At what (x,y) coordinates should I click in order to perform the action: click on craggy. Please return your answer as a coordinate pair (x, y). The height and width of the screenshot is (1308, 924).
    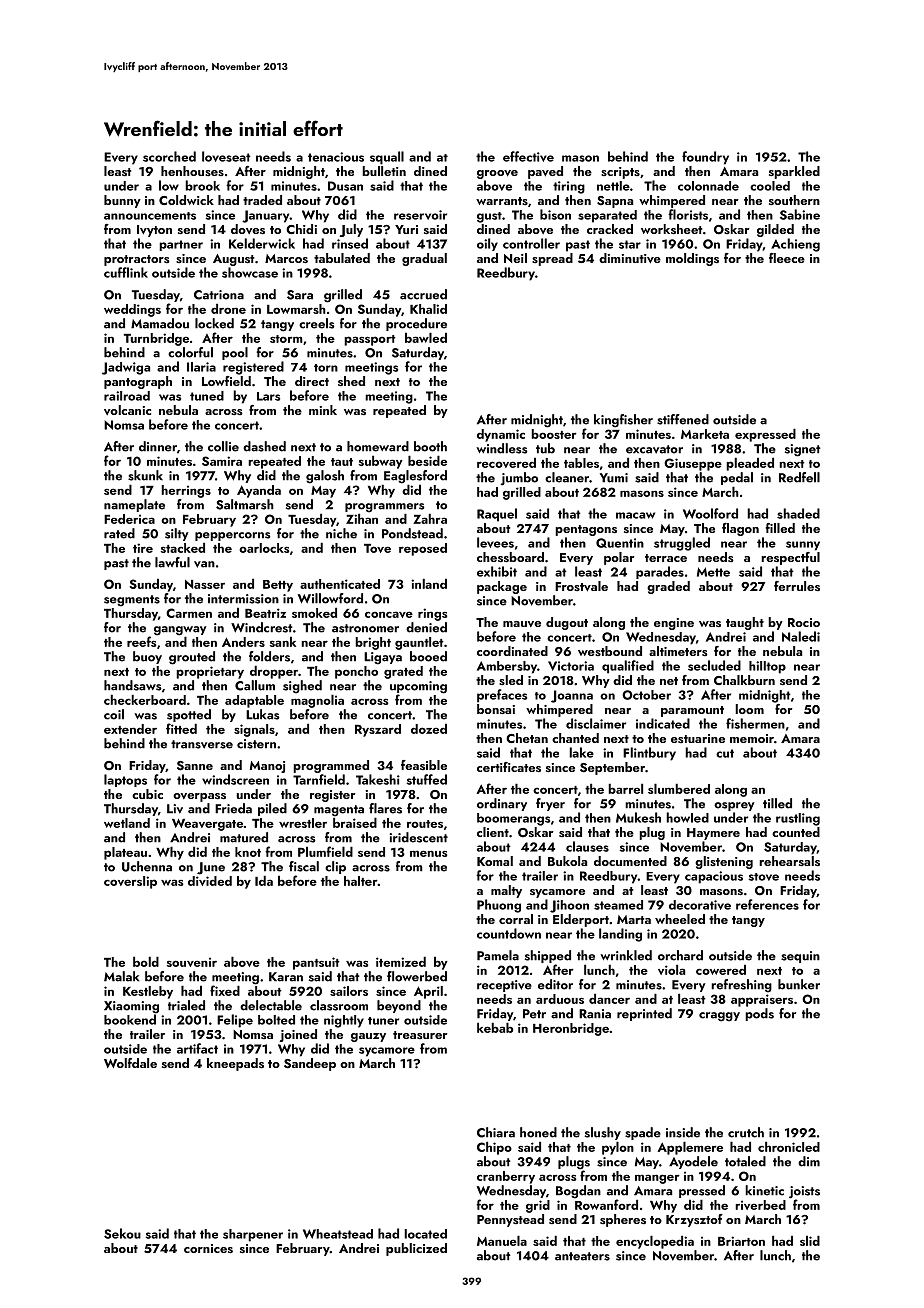
    Looking at the image, I should click on (719, 1017).
